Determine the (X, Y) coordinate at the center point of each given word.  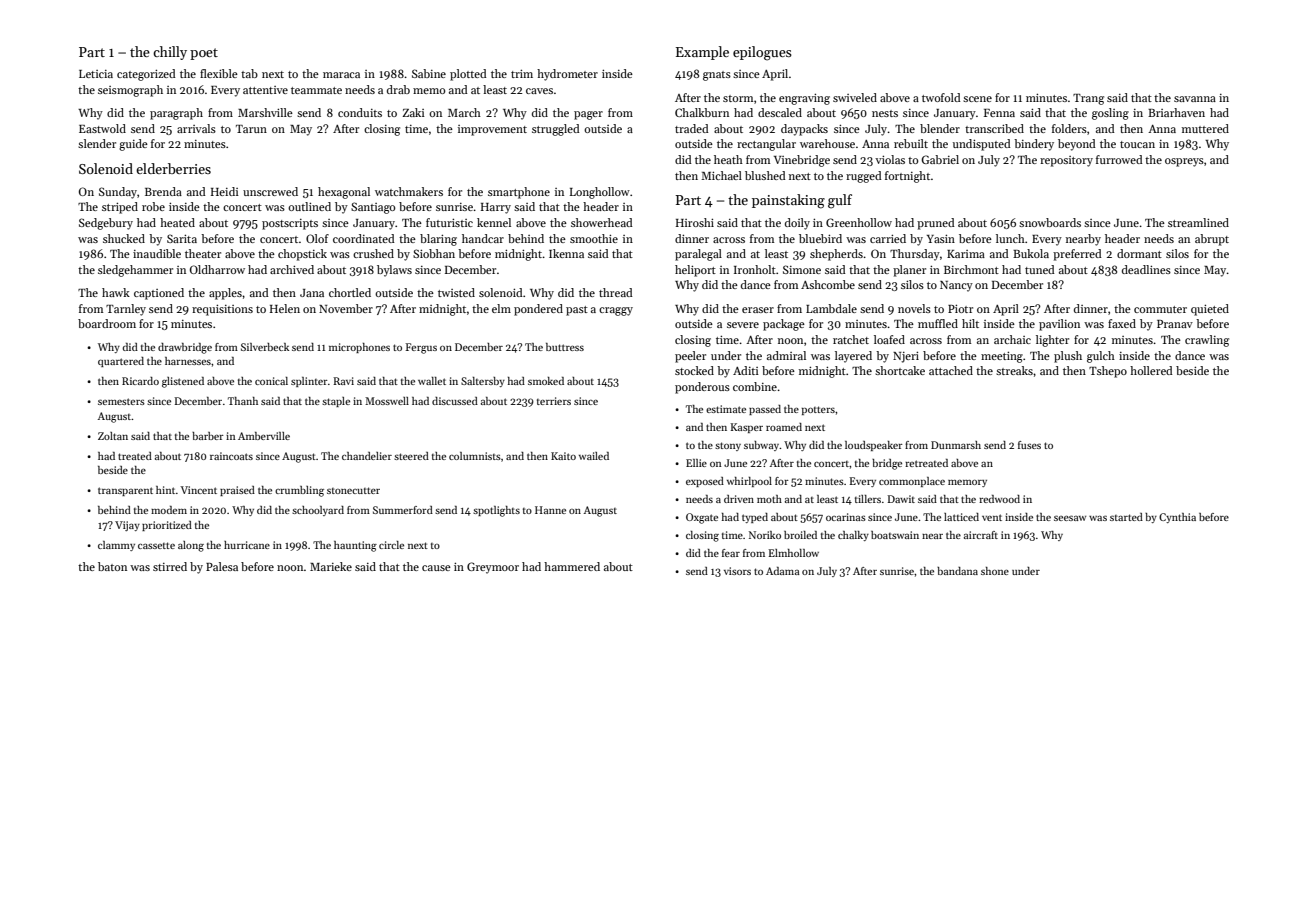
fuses (1029, 445)
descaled (780, 112)
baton (112, 566)
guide (133, 145)
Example (702, 53)
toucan (1137, 144)
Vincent (198, 490)
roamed (784, 427)
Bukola (1031, 253)
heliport (695, 271)
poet (204, 54)
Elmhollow (794, 553)
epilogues (762, 53)
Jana (312, 293)
